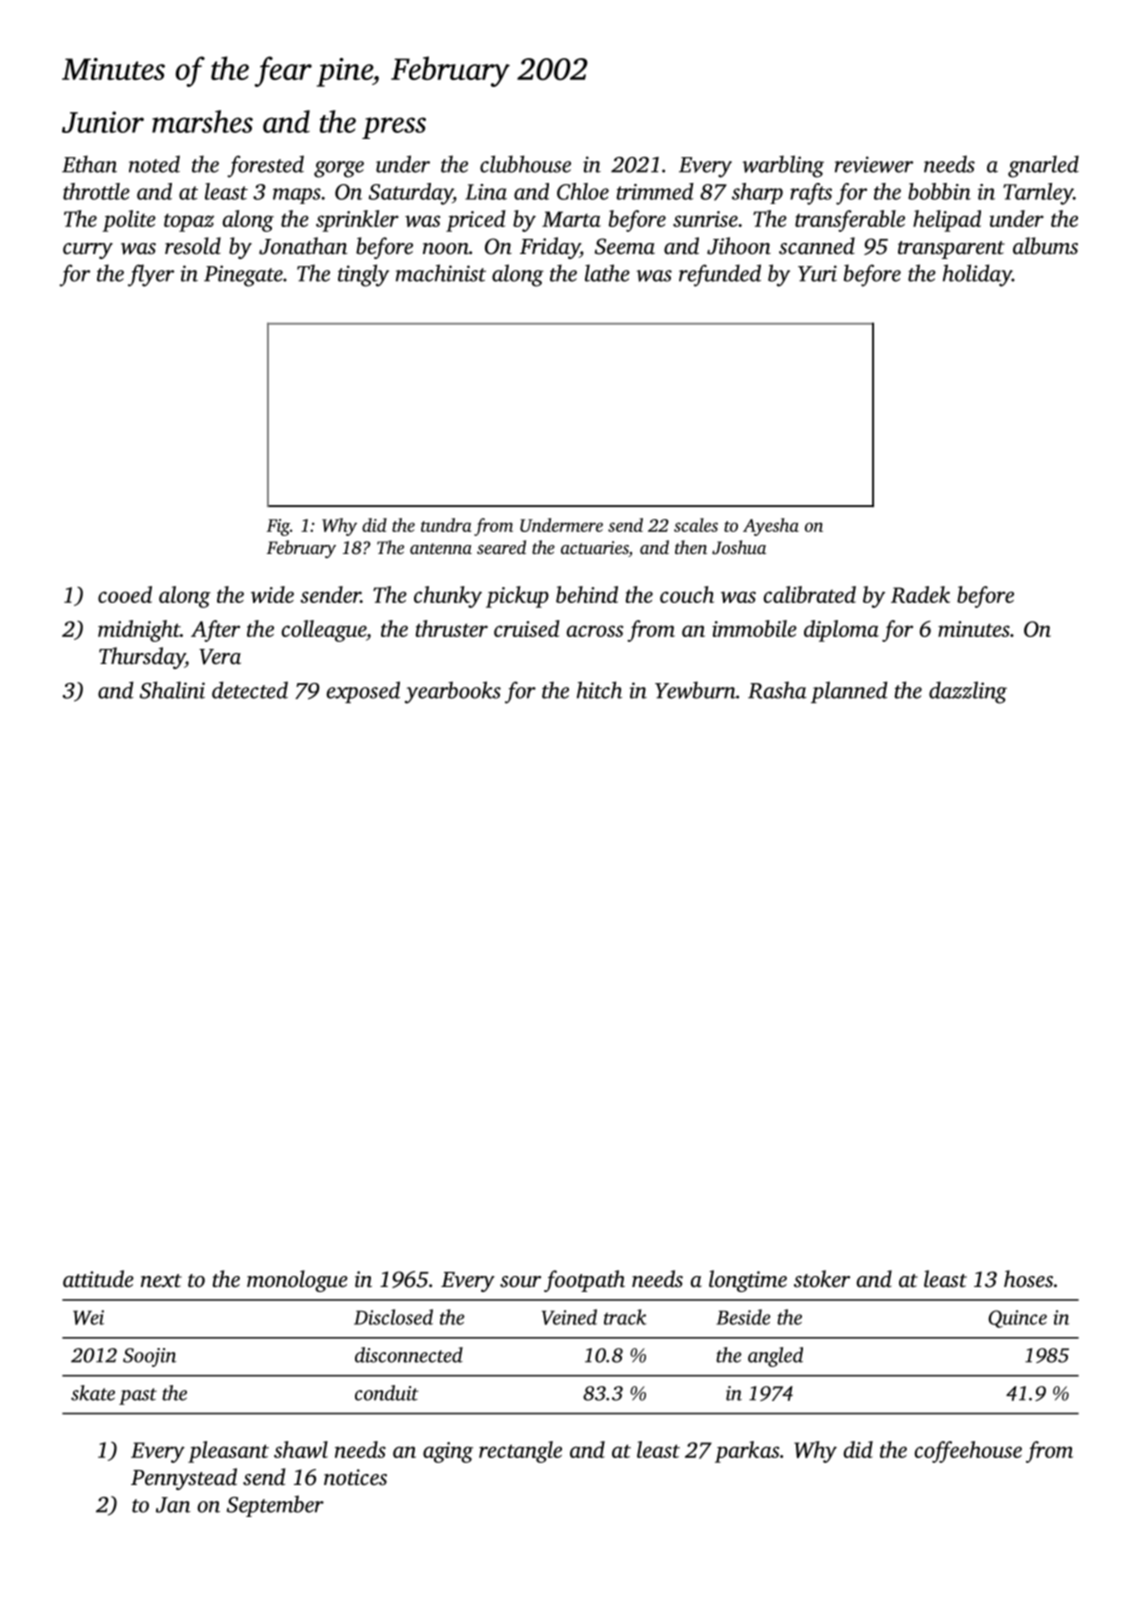 This screenshot has width=1141, height=1613. Describe the element at coordinates (968, 692) in the screenshot. I see `dazzling` at that location.
